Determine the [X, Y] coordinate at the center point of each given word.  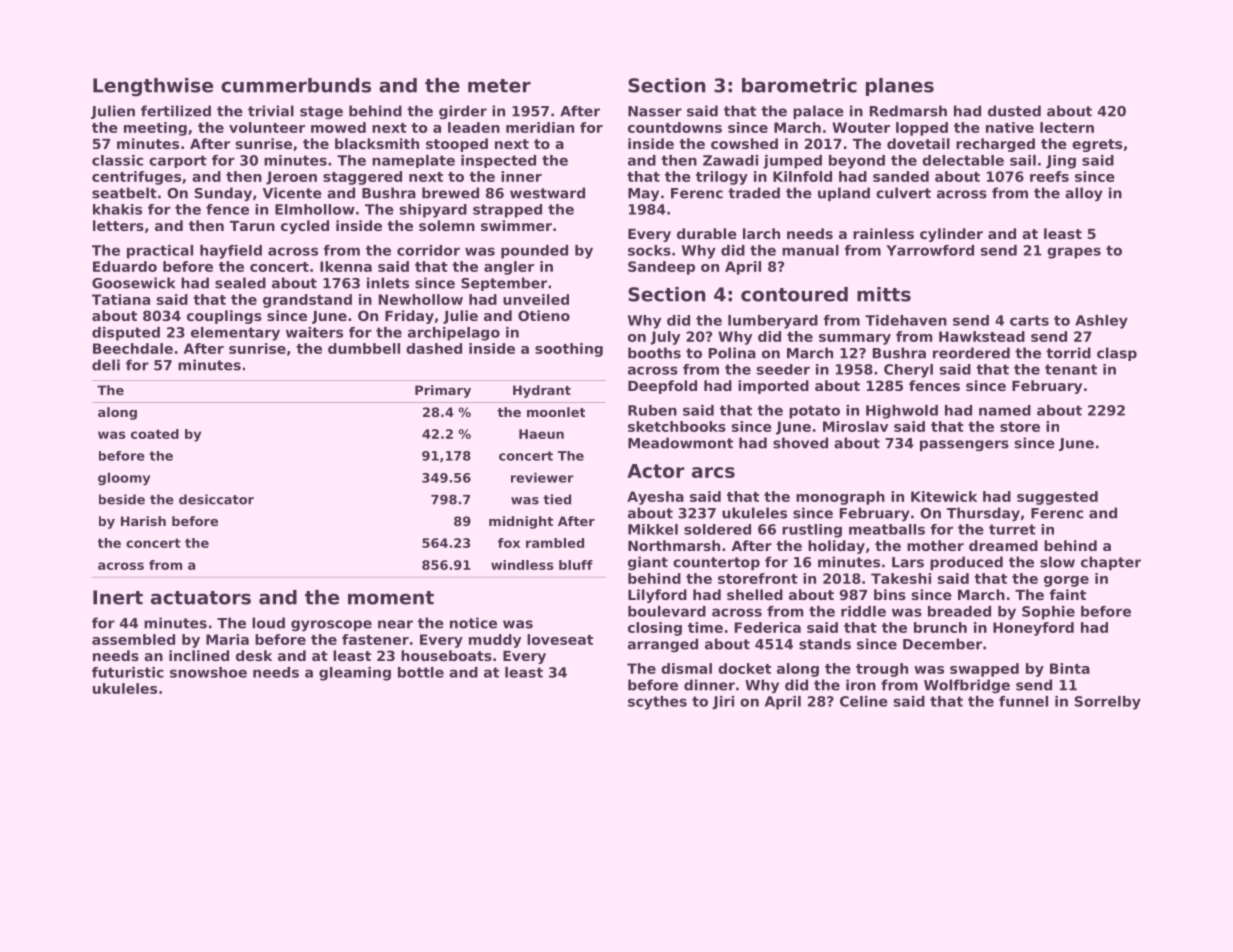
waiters [314, 332]
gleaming [355, 674]
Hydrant [542, 391]
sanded [901, 176]
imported [773, 387]
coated [155, 434]
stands [825, 644]
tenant [1071, 369]
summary [855, 339]
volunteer [267, 127]
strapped [507, 211]
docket [744, 668]
